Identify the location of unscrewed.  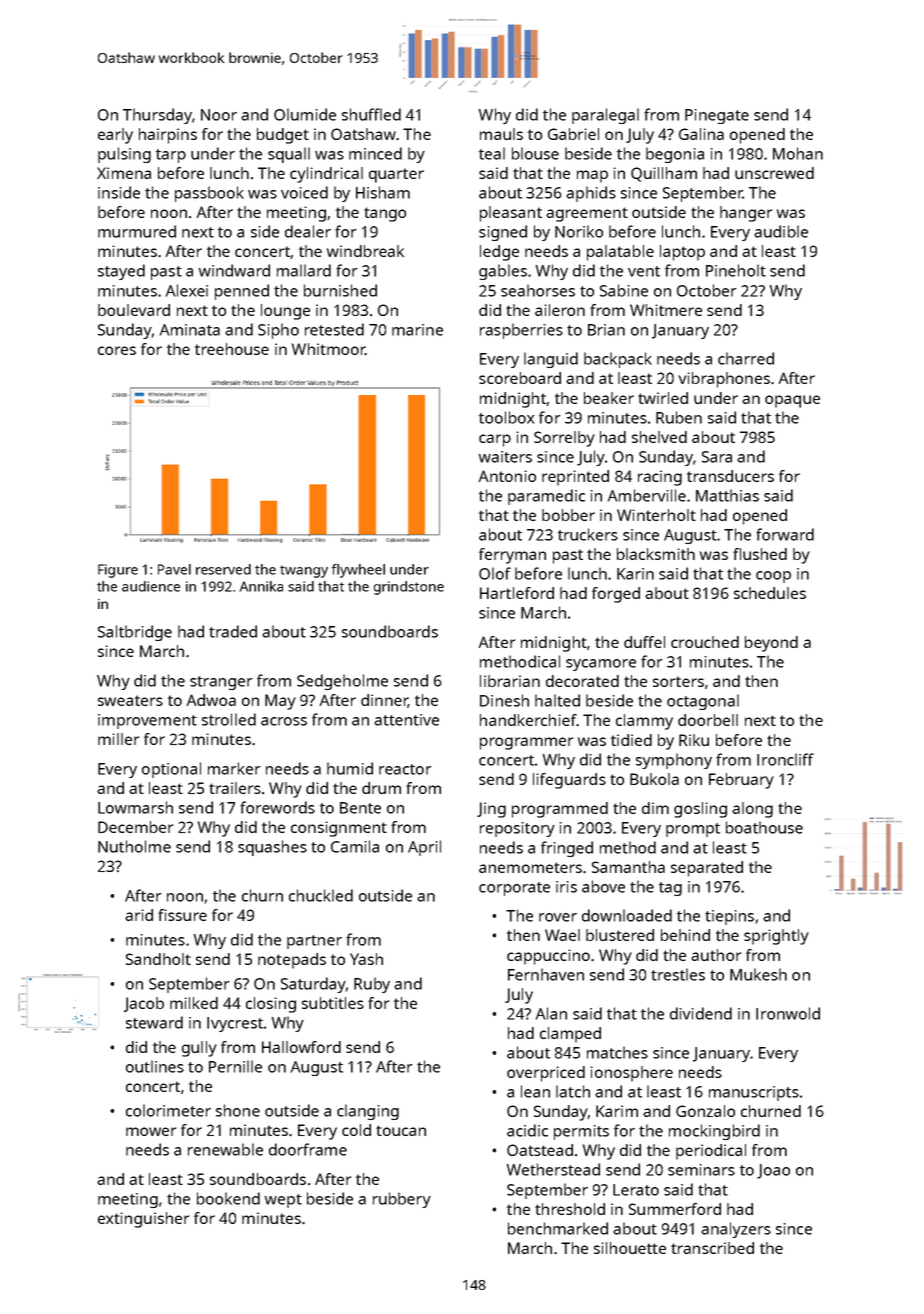
(774, 173).
